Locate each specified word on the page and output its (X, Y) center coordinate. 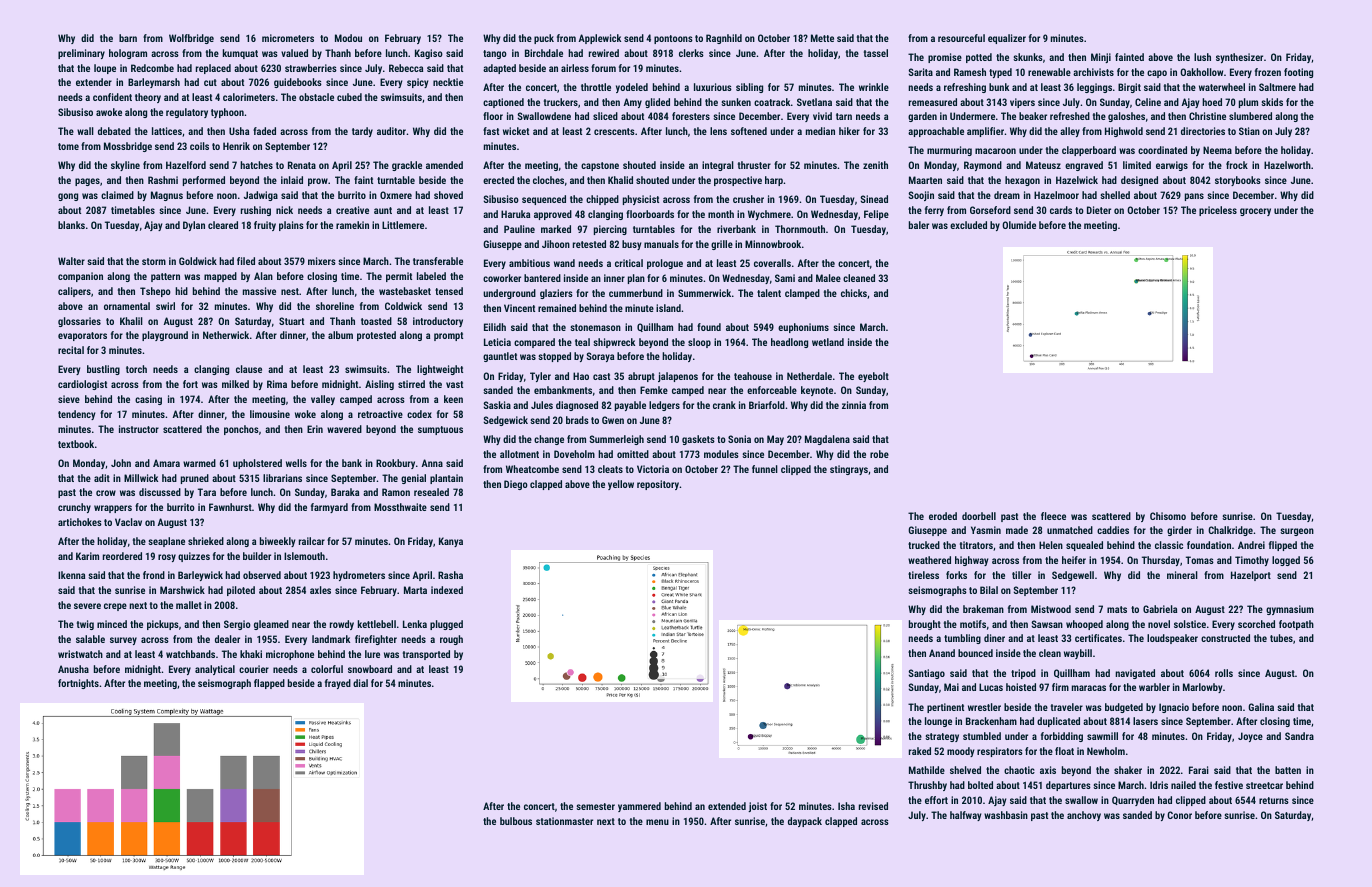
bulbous (516, 821)
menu (657, 822)
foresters (691, 116)
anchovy (1084, 816)
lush (1202, 57)
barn (128, 38)
